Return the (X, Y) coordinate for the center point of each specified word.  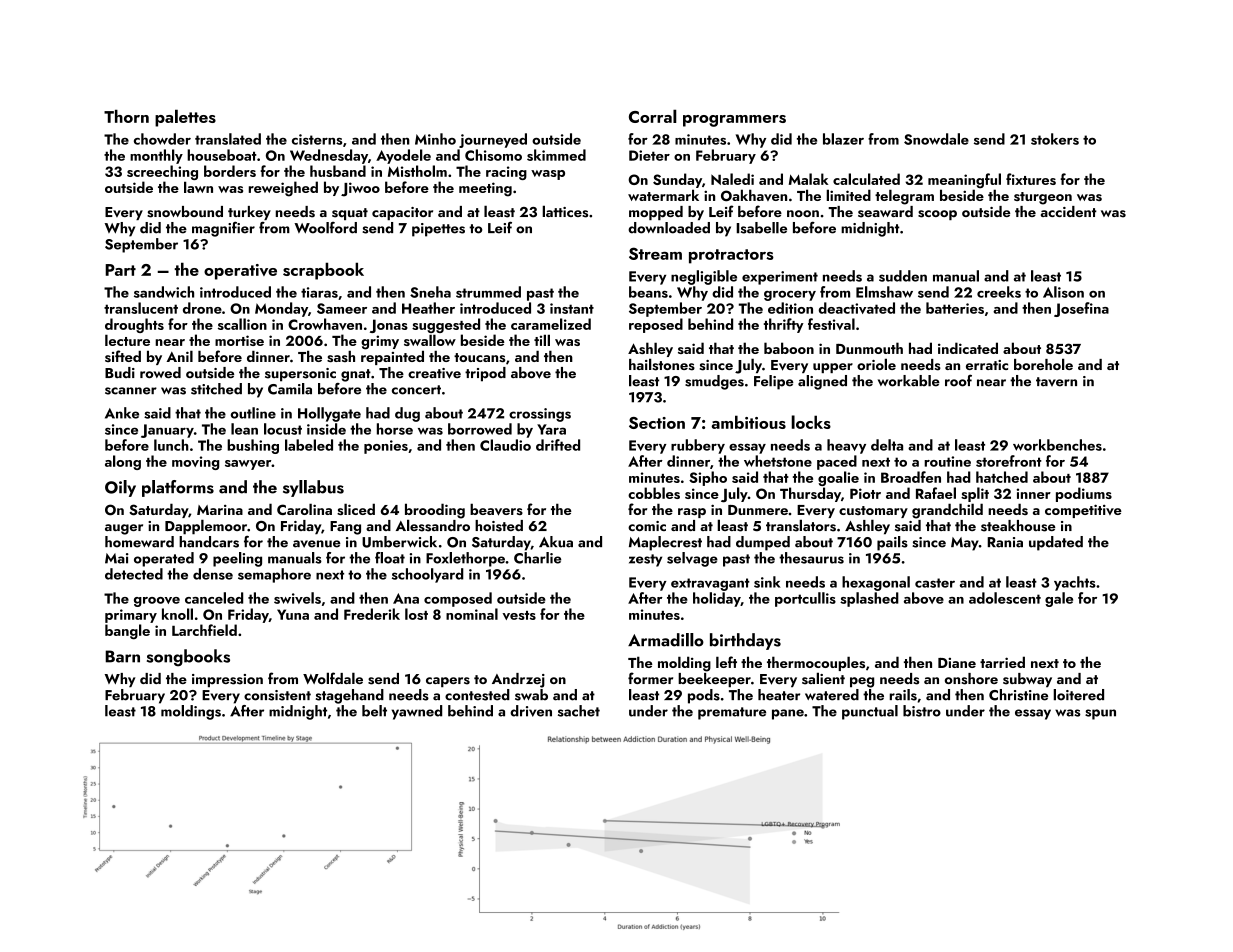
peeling (237, 559)
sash (341, 356)
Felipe (774, 382)
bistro (922, 711)
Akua (556, 542)
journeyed (493, 140)
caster (935, 583)
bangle (127, 632)
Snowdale (936, 139)
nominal (472, 614)
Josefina (1081, 309)
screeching (162, 172)
